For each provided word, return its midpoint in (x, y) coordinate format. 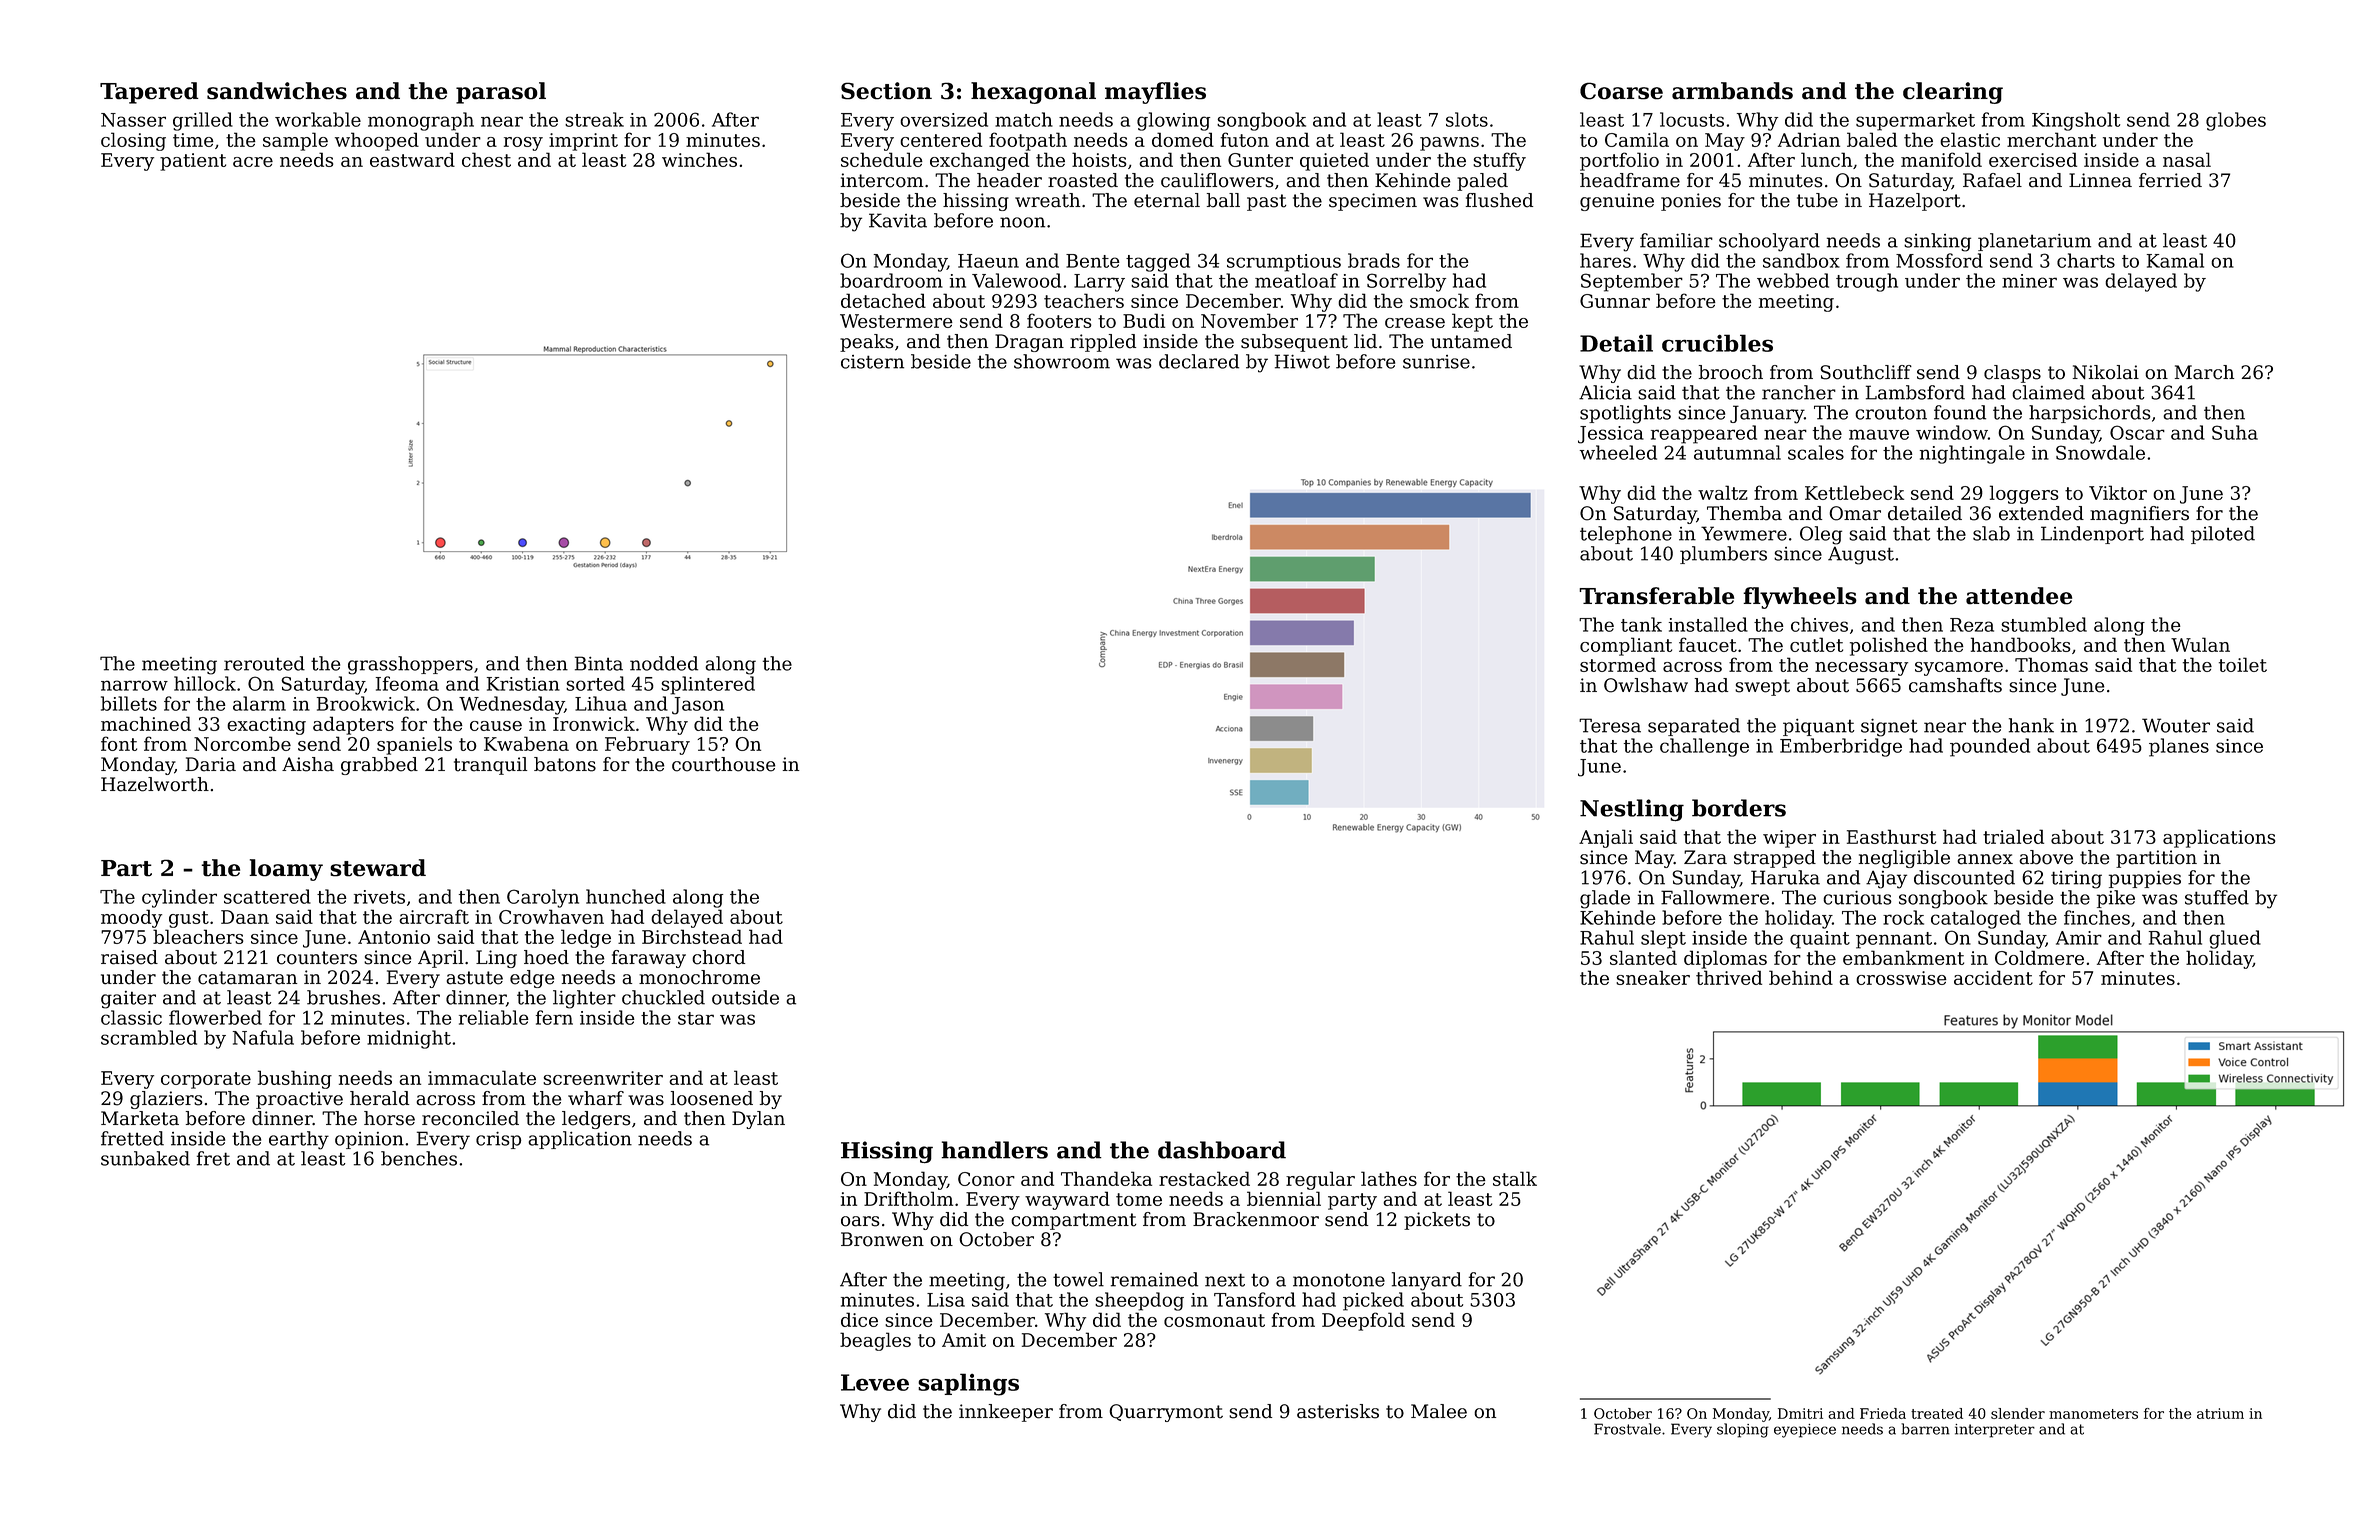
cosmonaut (1214, 1320)
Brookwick (366, 703)
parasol (501, 93)
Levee (875, 1382)
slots (1467, 119)
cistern (872, 362)
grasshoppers (410, 665)
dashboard (1222, 1150)
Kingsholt (2076, 121)
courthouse (724, 764)
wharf (596, 1098)
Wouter (2176, 725)
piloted (2223, 535)
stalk (1515, 1178)
